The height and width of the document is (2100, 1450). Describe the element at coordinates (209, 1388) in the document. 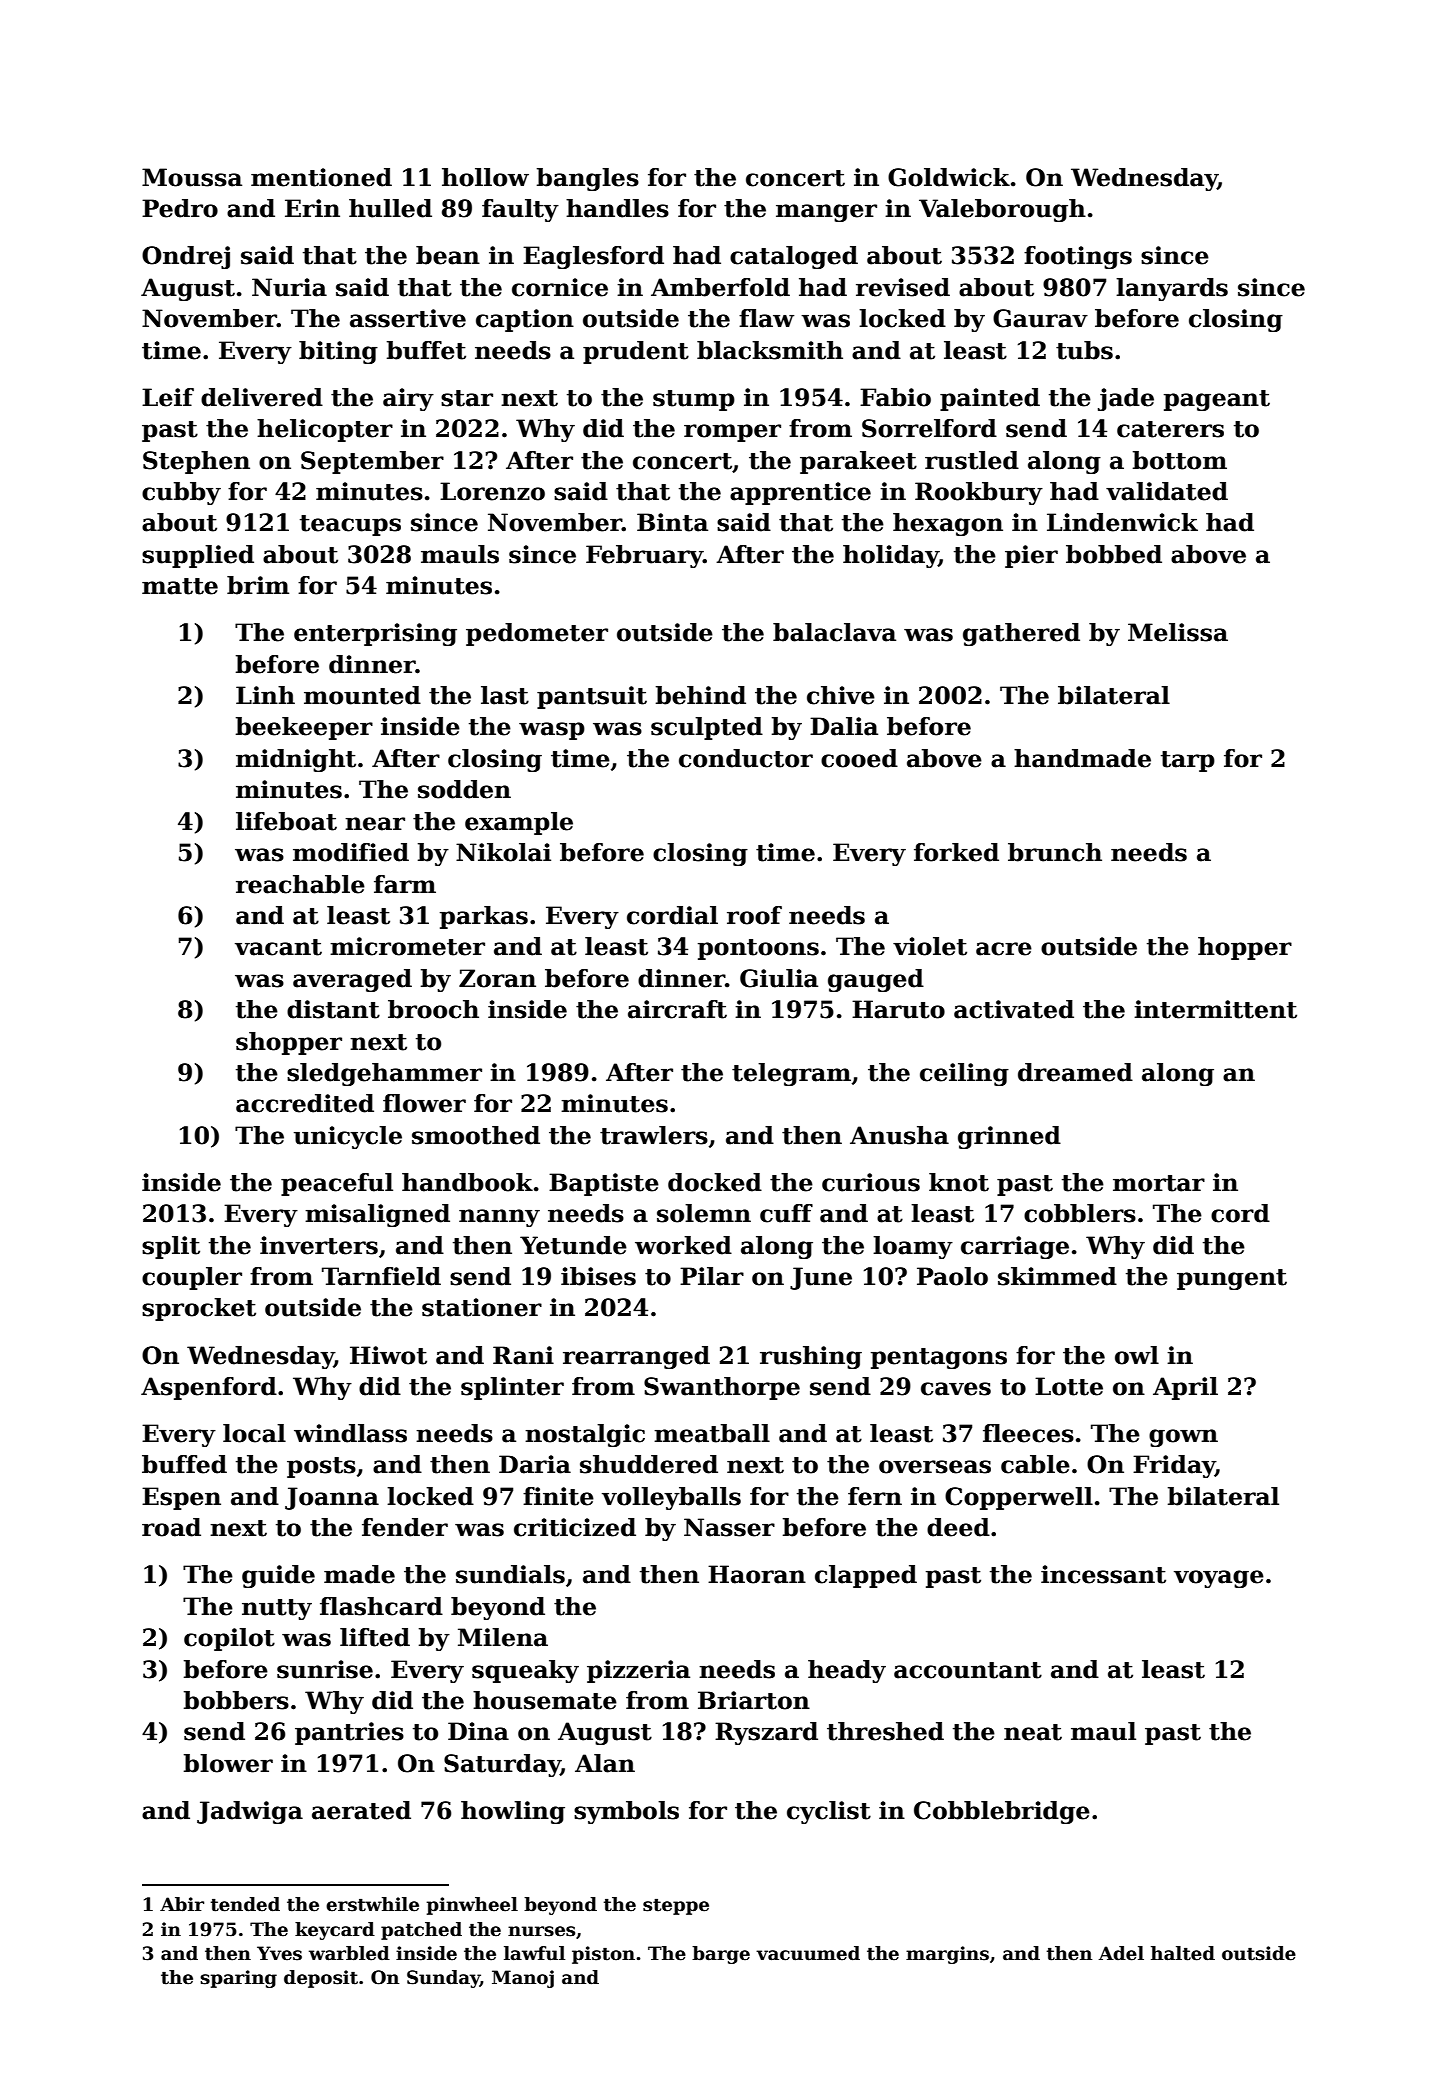

I see `Aspenford` at that location.
